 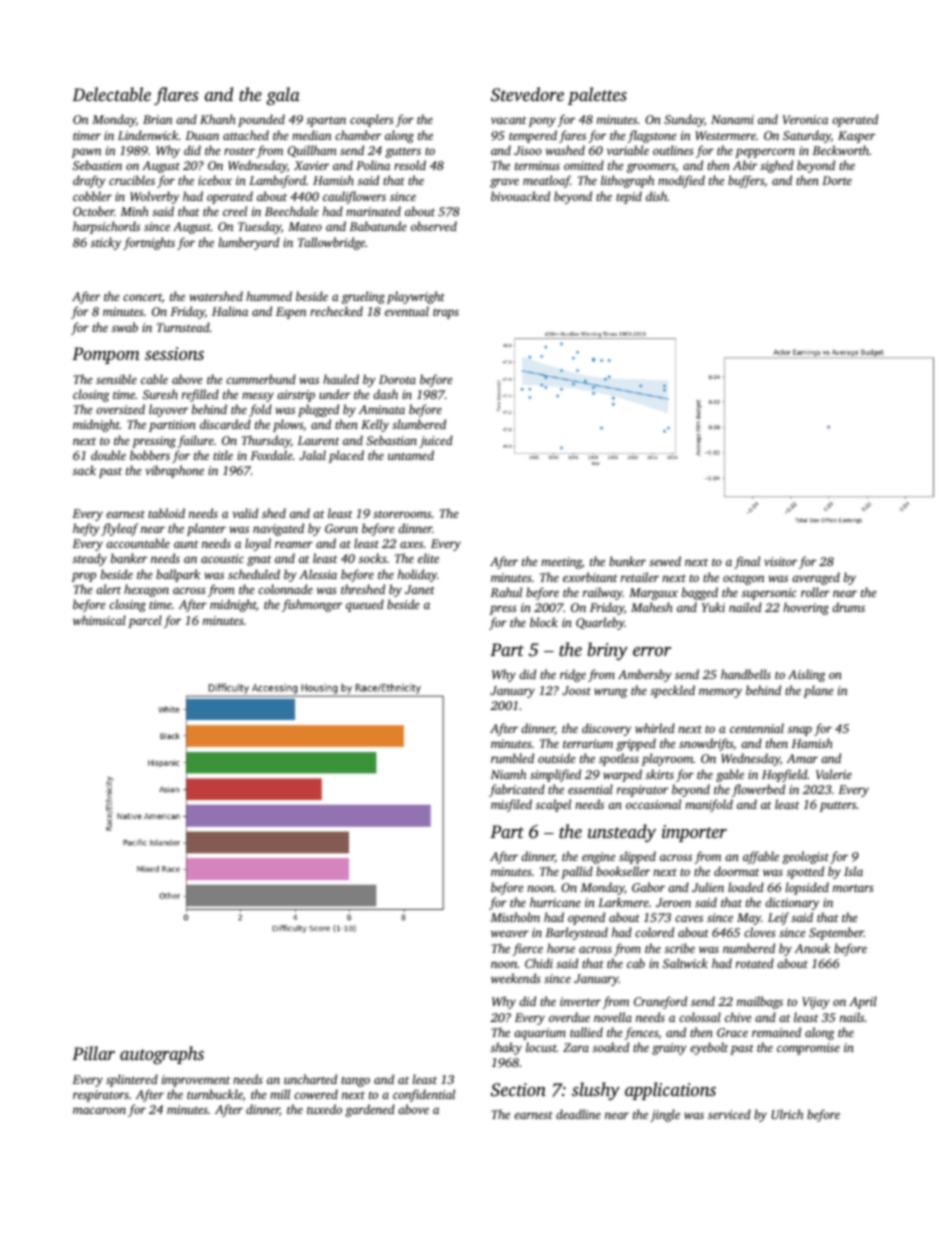 What do you see at coordinates (780, 561) in the screenshot?
I see `visitor` at bounding box center [780, 561].
